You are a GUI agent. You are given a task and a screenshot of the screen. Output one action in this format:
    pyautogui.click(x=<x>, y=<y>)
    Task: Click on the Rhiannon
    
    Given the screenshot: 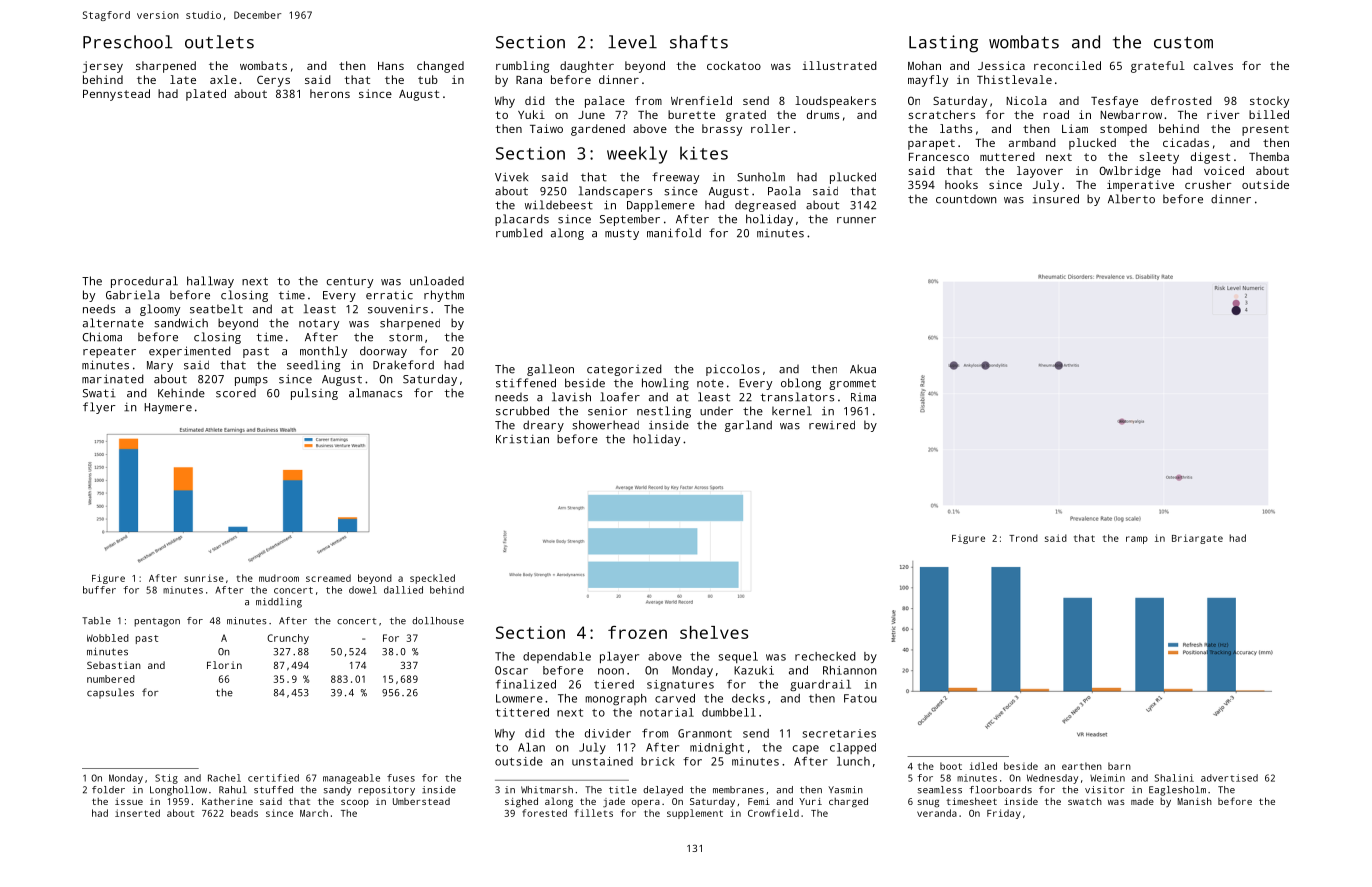 What is the action you would take?
    pyautogui.click(x=850, y=670)
